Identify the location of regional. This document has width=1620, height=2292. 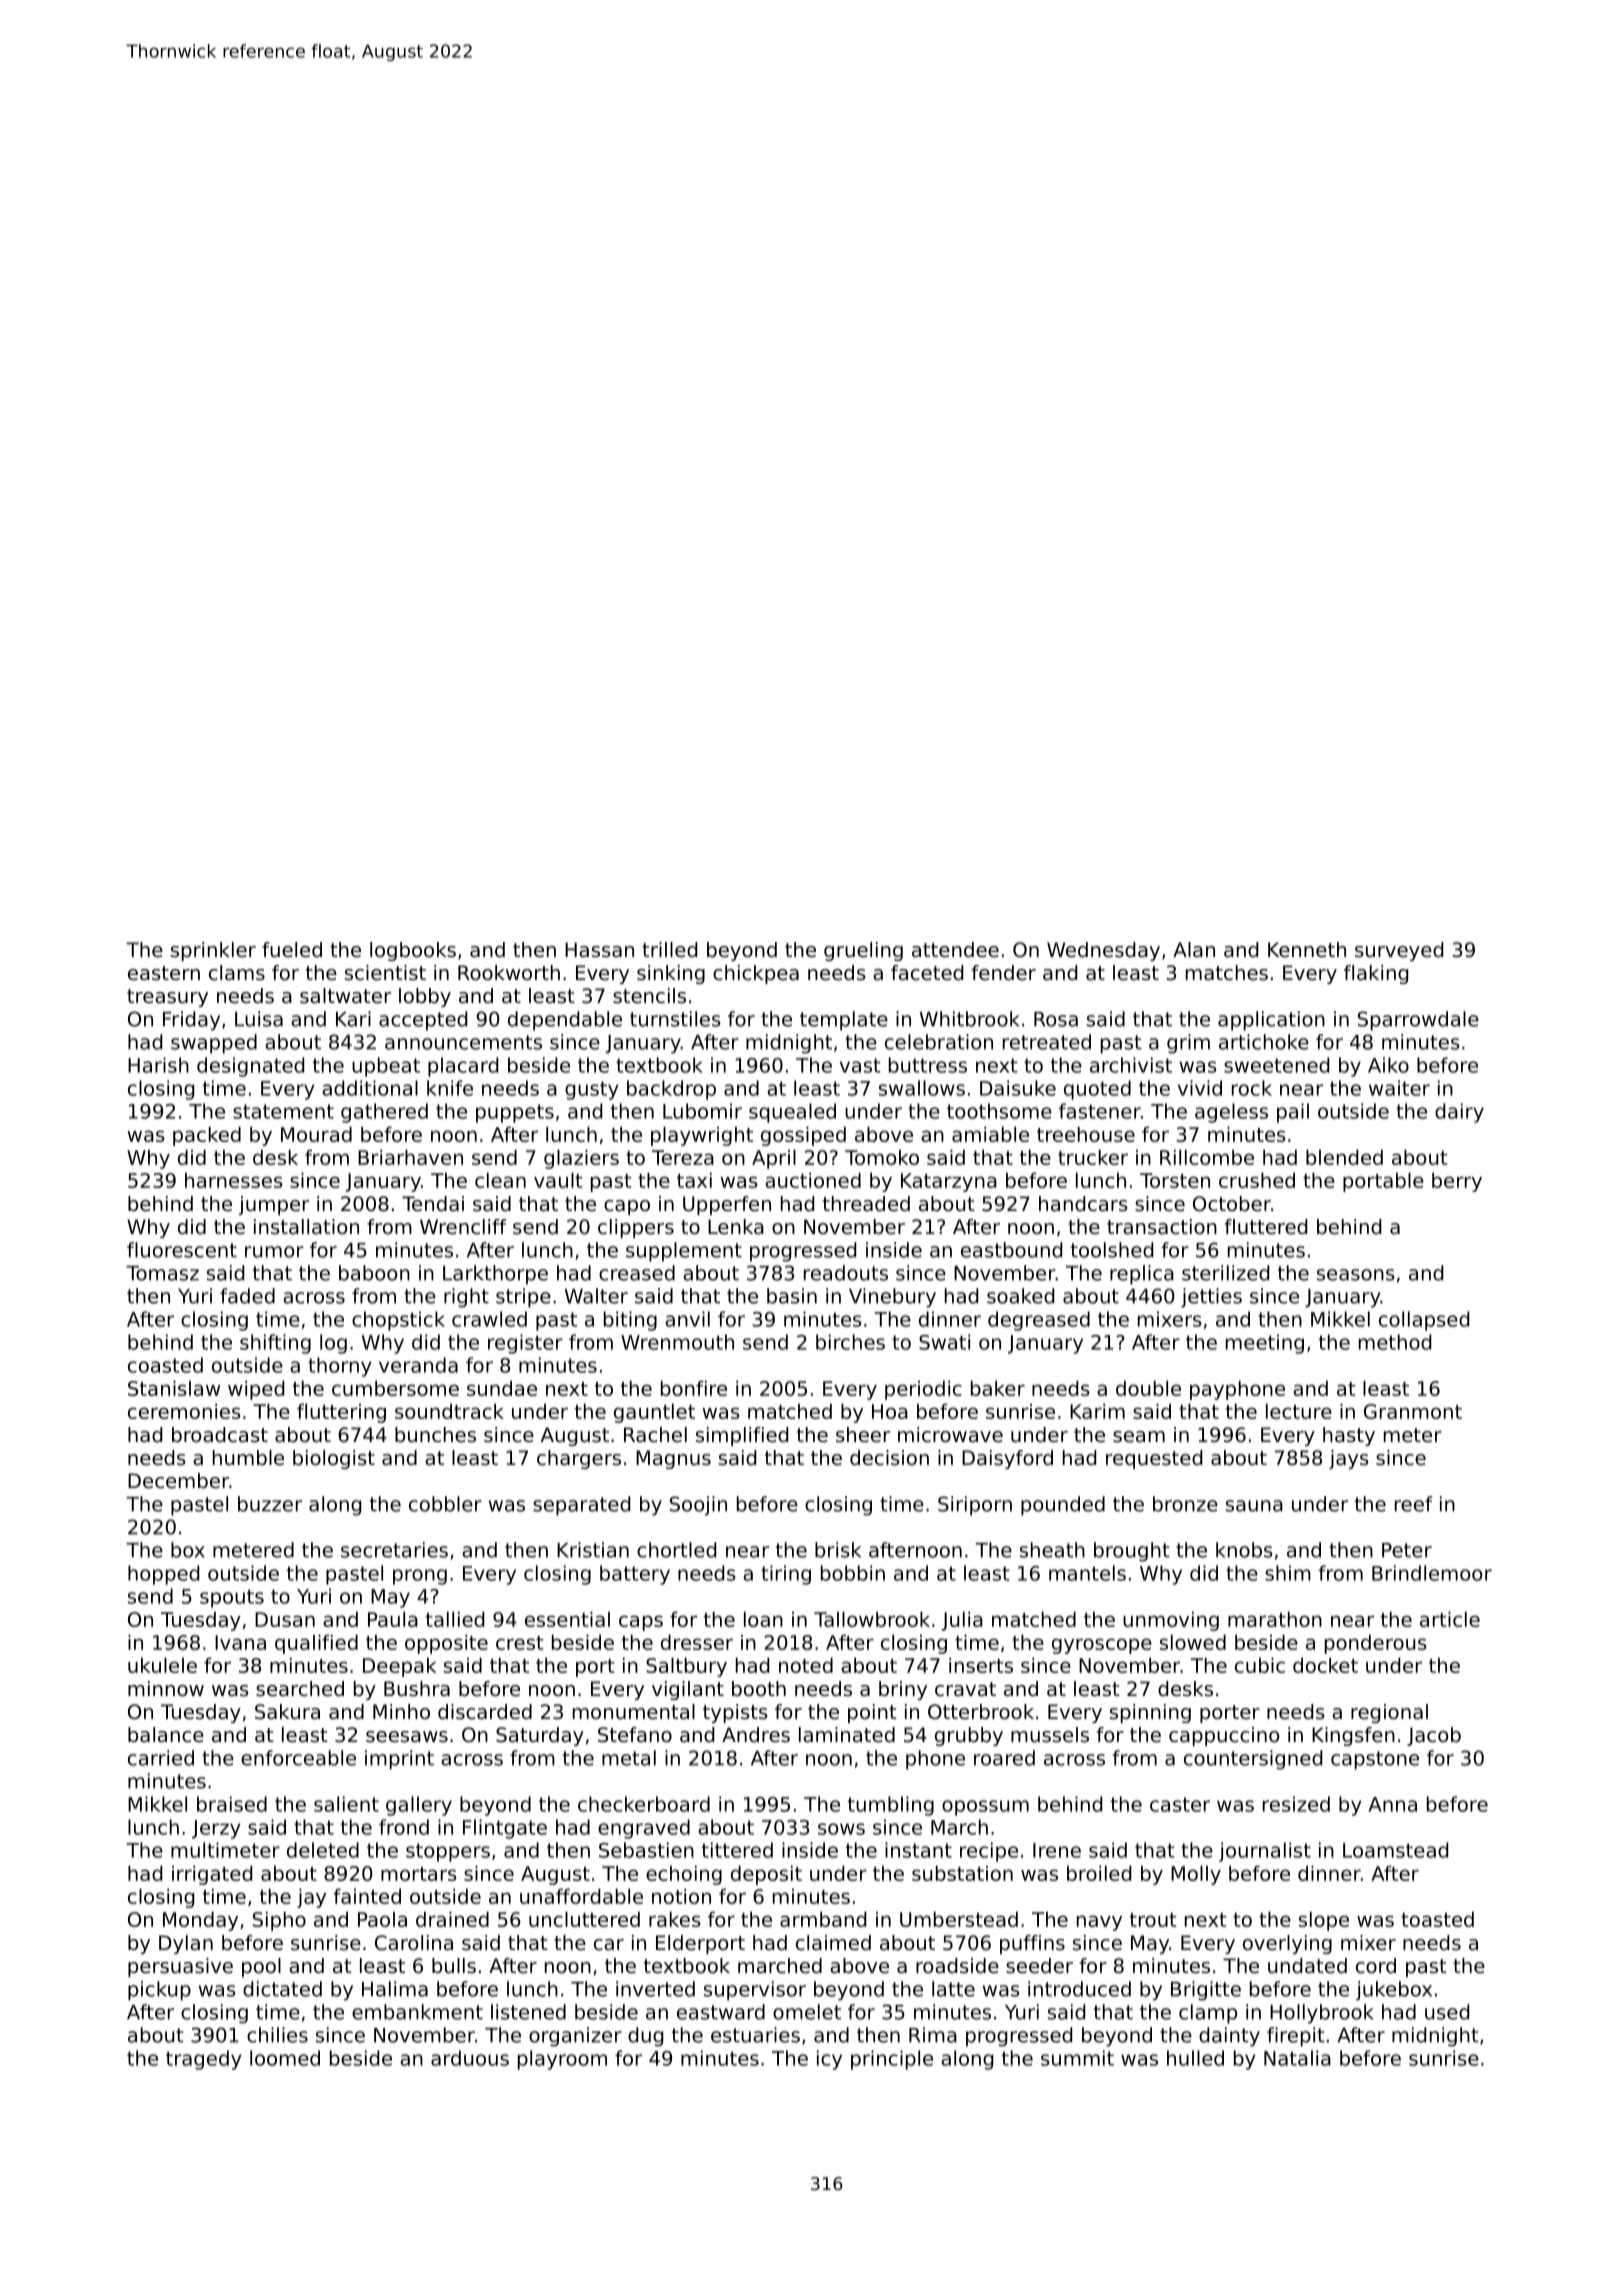
(1389, 1713).
